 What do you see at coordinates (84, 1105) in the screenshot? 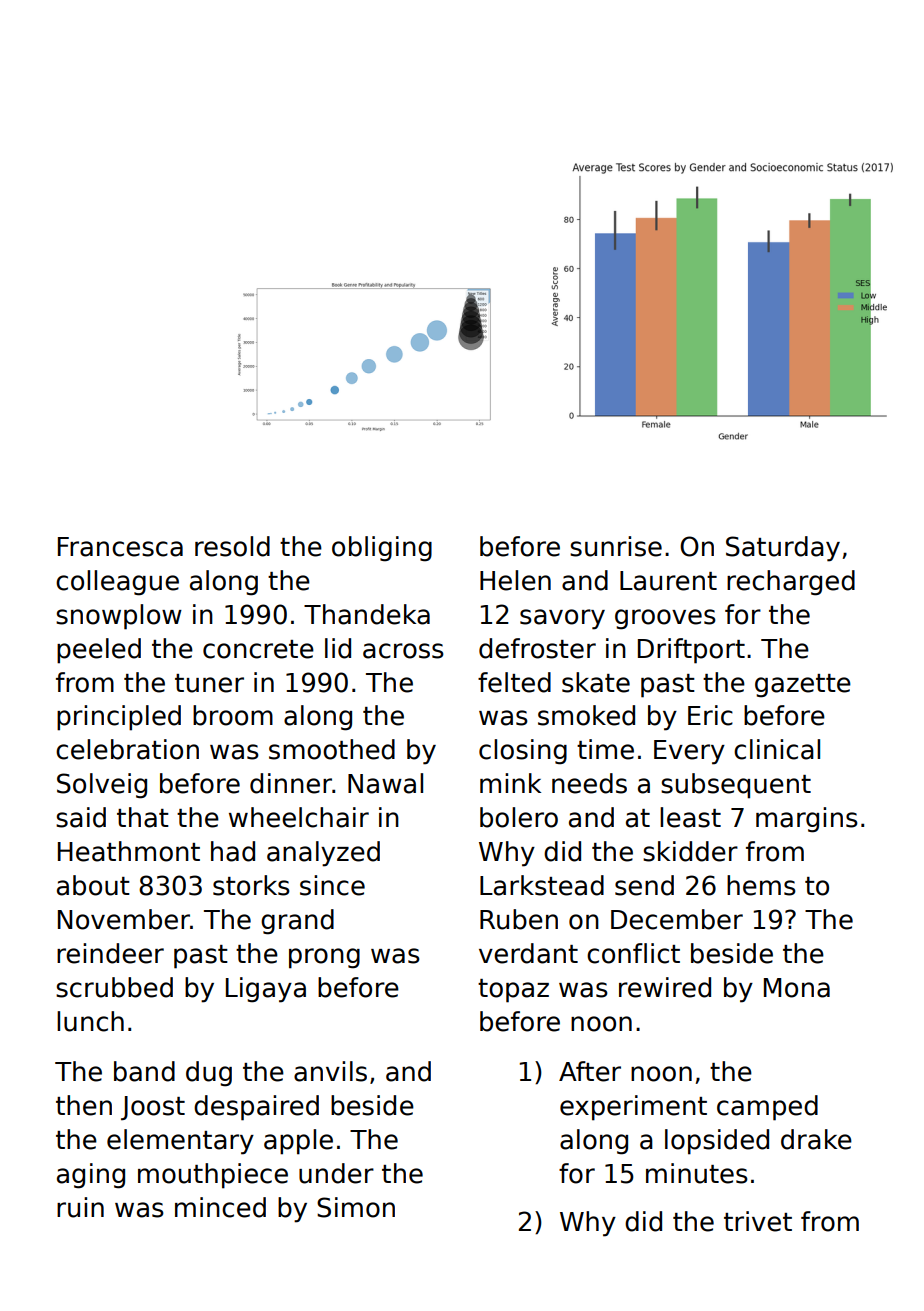
I see `then` at bounding box center [84, 1105].
